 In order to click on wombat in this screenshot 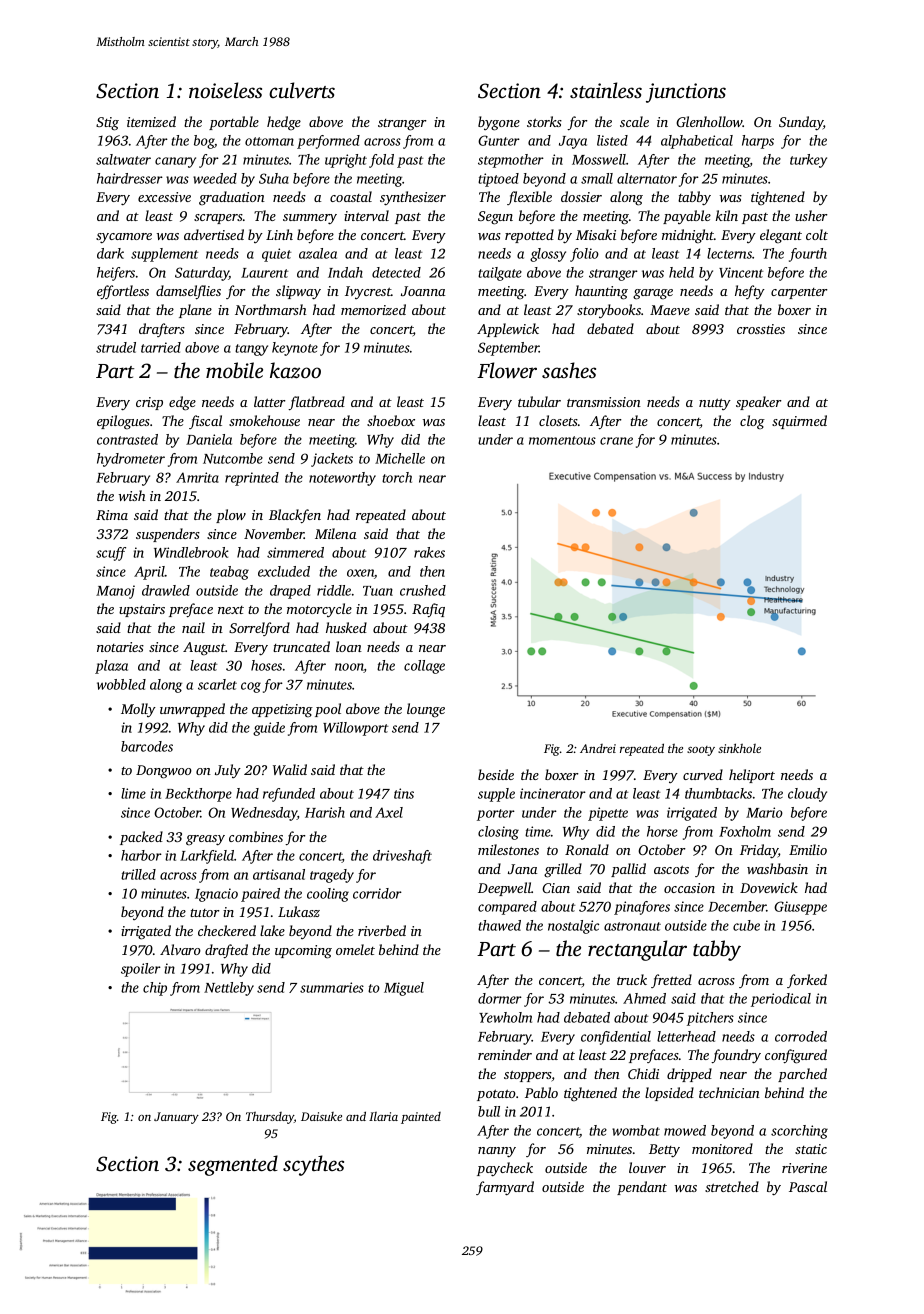, I will do `click(636, 1130)`.
